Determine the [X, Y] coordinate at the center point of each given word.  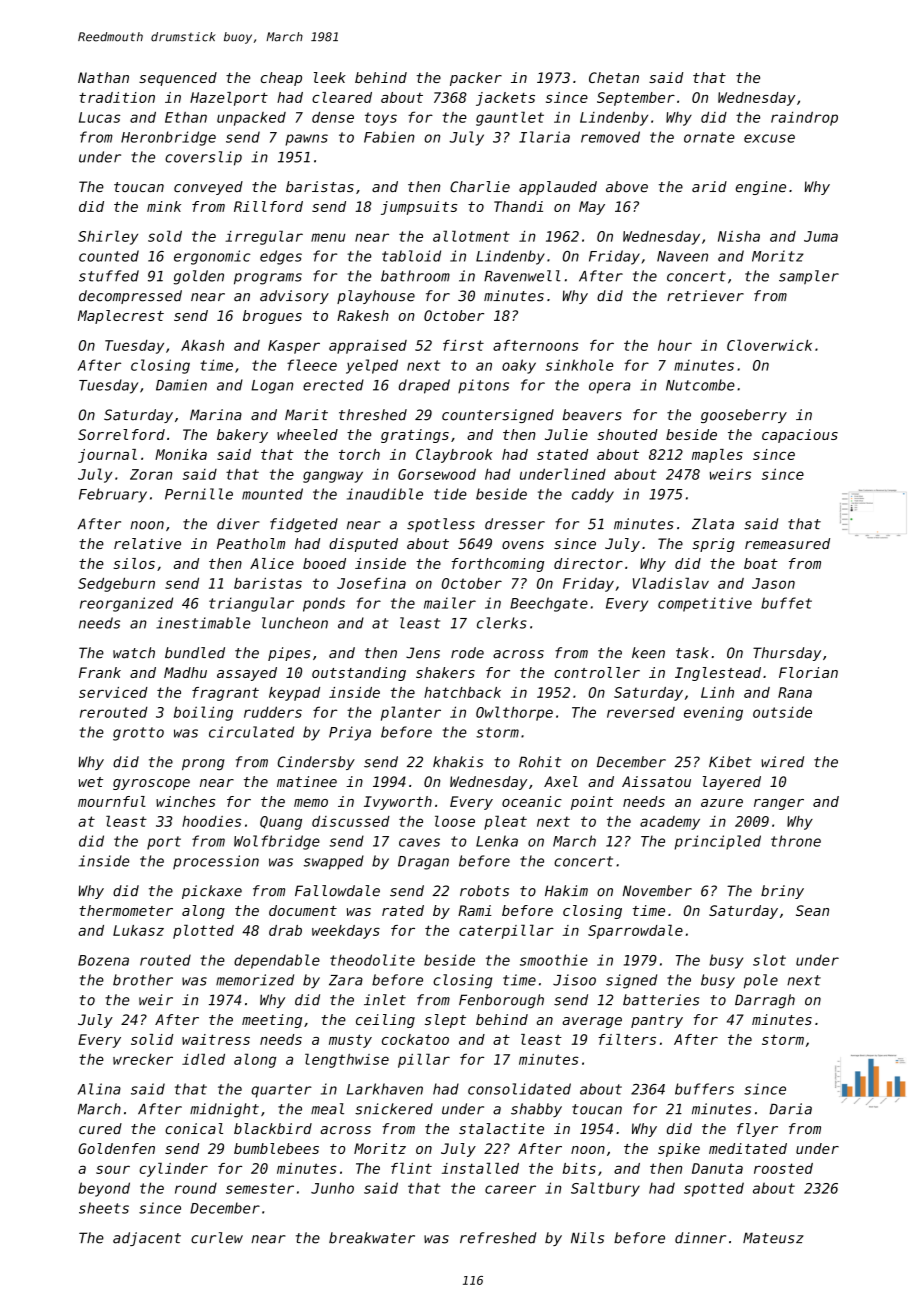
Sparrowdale [635, 932]
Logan [272, 387]
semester [260, 1188]
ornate [709, 137]
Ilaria [544, 137]
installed [480, 1168]
